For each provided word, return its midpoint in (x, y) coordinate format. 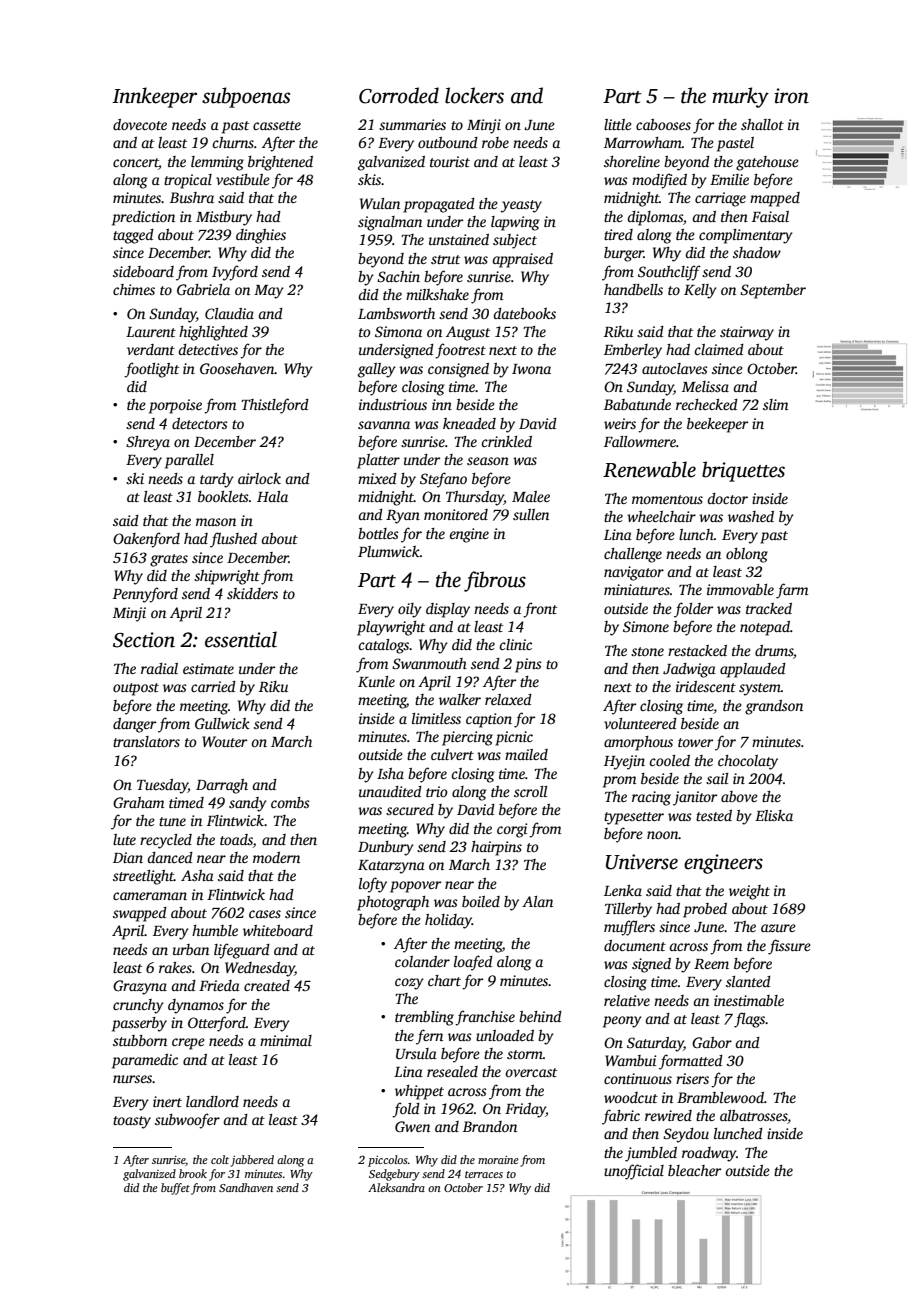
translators (146, 741)
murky (740, 97)
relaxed (508, 699)
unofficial (634, 1172)
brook (193, 1173)
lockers (474, 95)
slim (775, 404)
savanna (384, 425)
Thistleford (275, 406)
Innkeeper (154, 97)
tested (714, 815)
